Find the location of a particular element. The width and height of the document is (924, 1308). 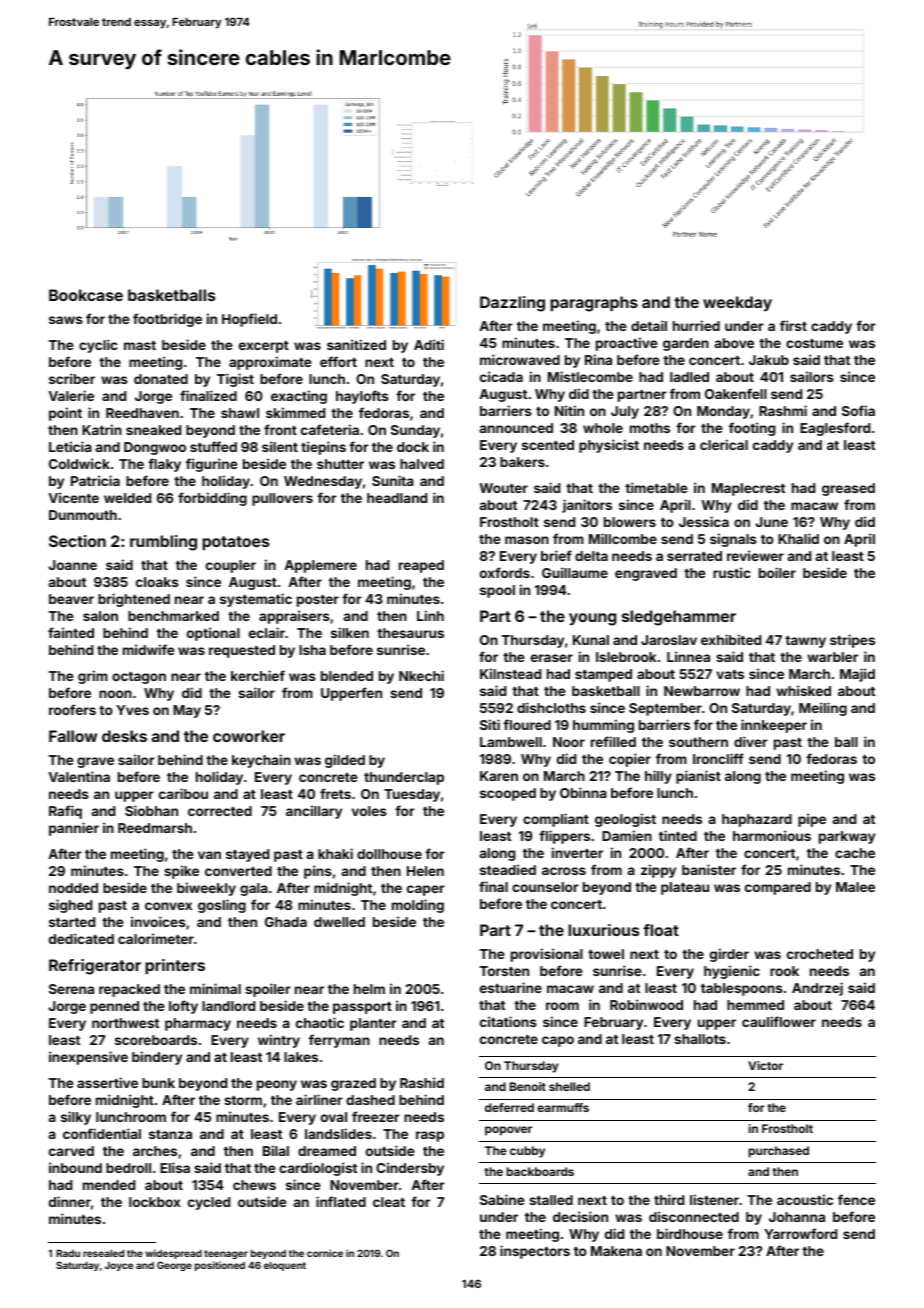

stayed is located at coordinates (247, 855).
